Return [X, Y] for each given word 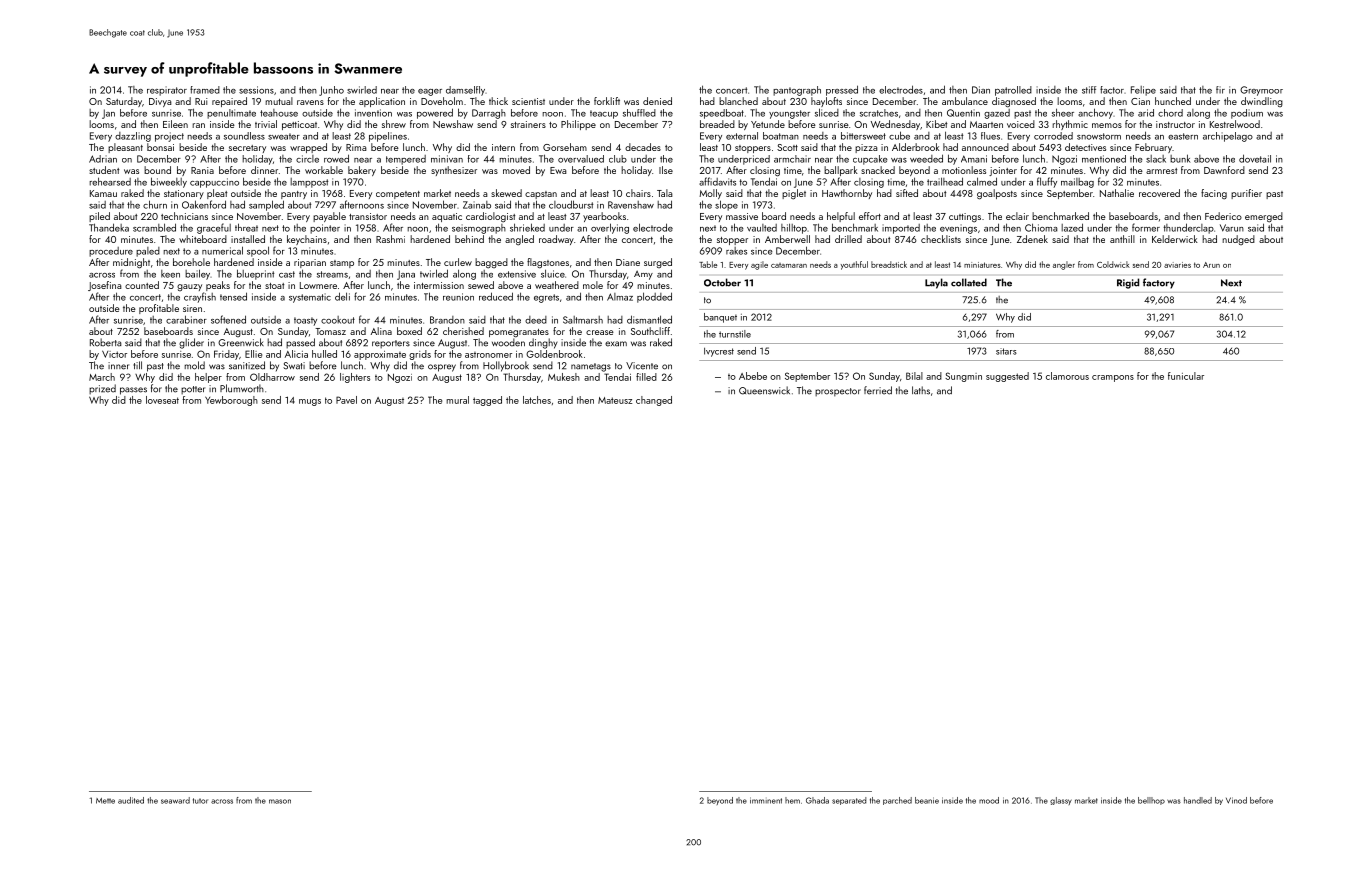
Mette [105, 801]
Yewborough [231, 401]
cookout [338, 320]
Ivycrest [719, 352]
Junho [331, 91]
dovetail [1255, 158]
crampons [1113, 378]
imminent [766, 800]
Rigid [1128, 283]
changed [654, 401]
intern [503, 147]
